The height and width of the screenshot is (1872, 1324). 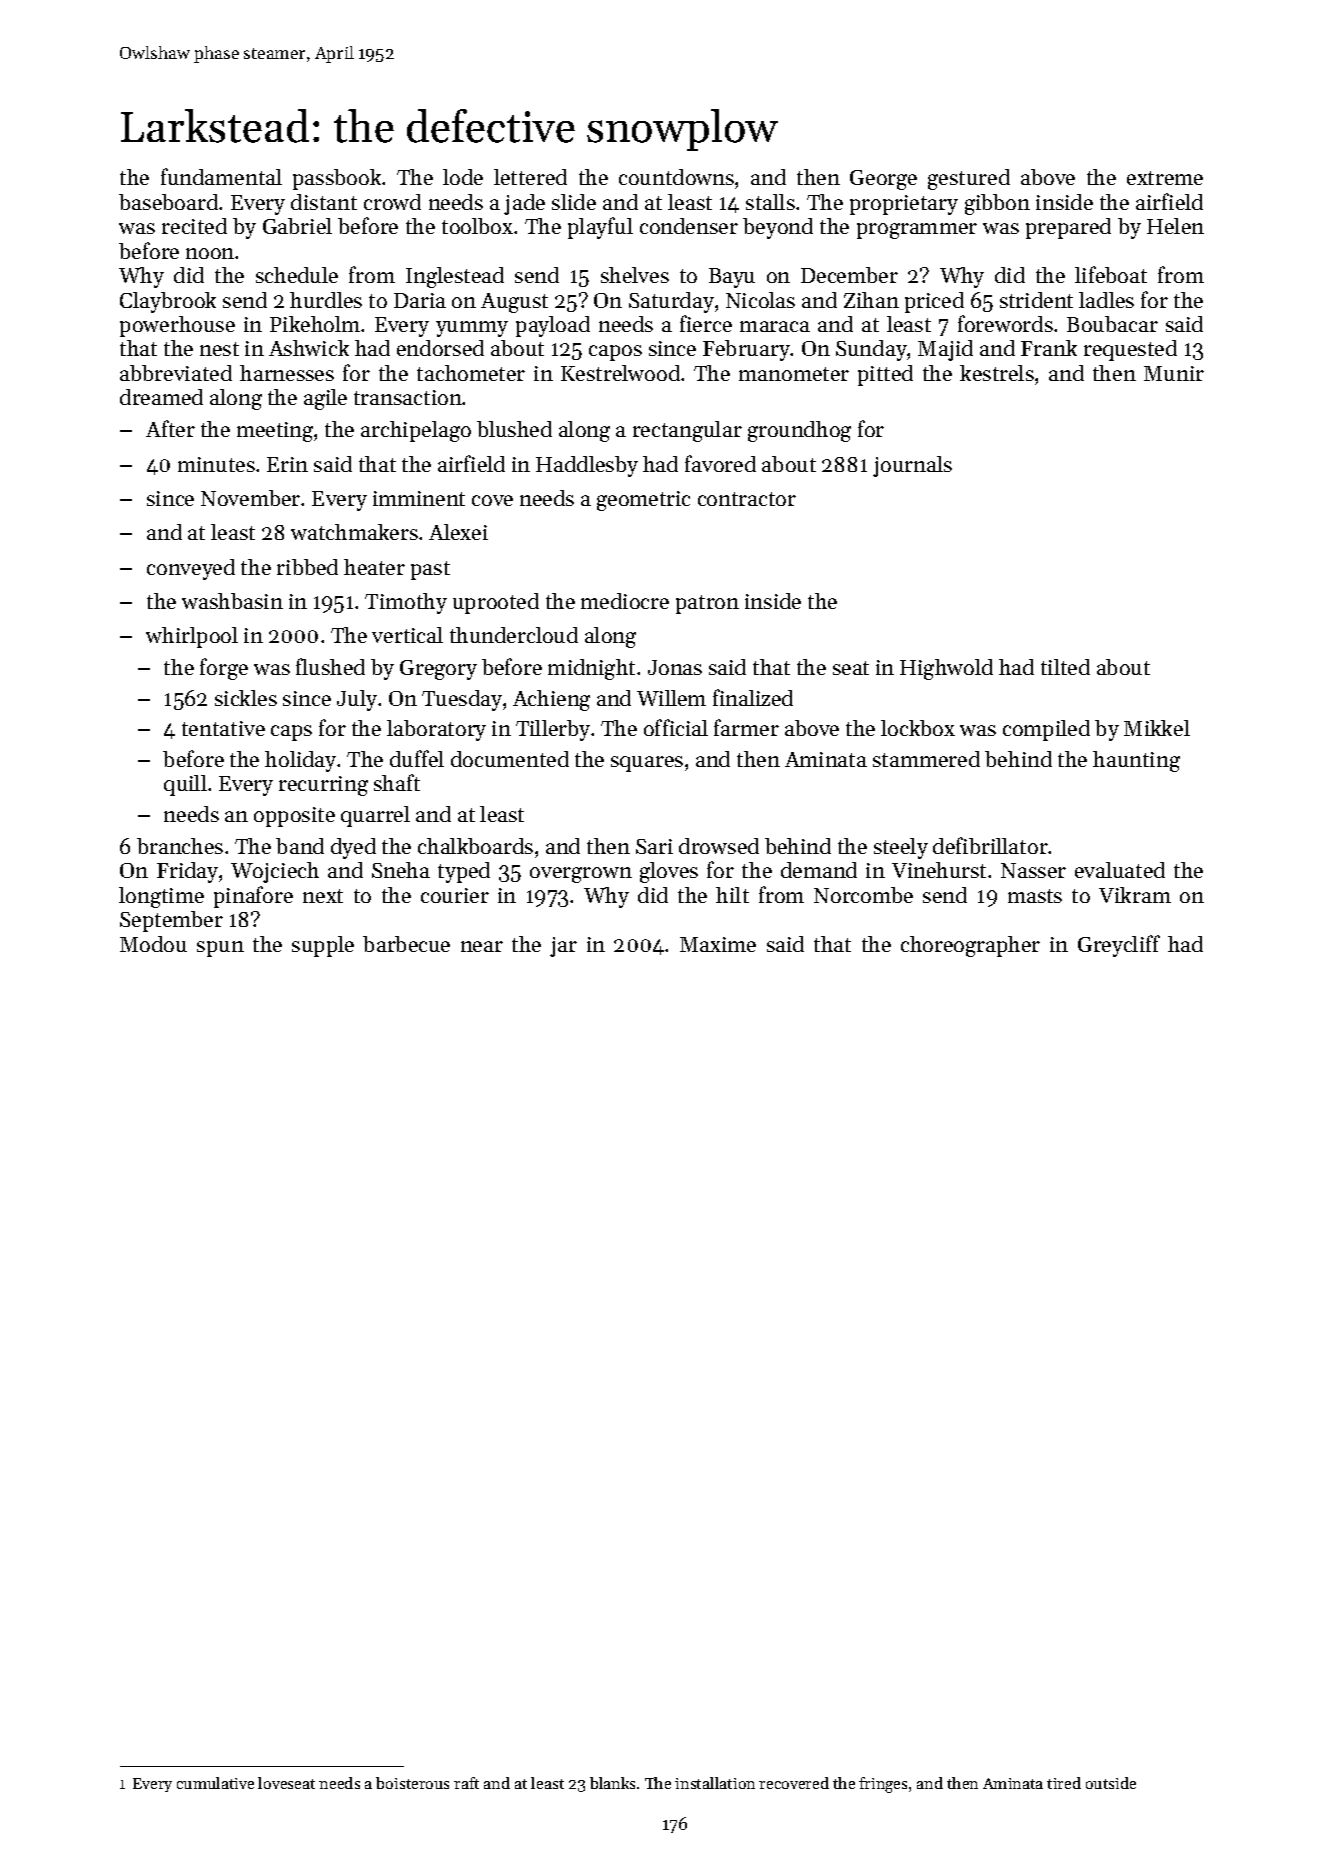 What do you see at coordinates (676, 177) in the screenshot?
I see `countdowns` at bounding box center [676, 177].
